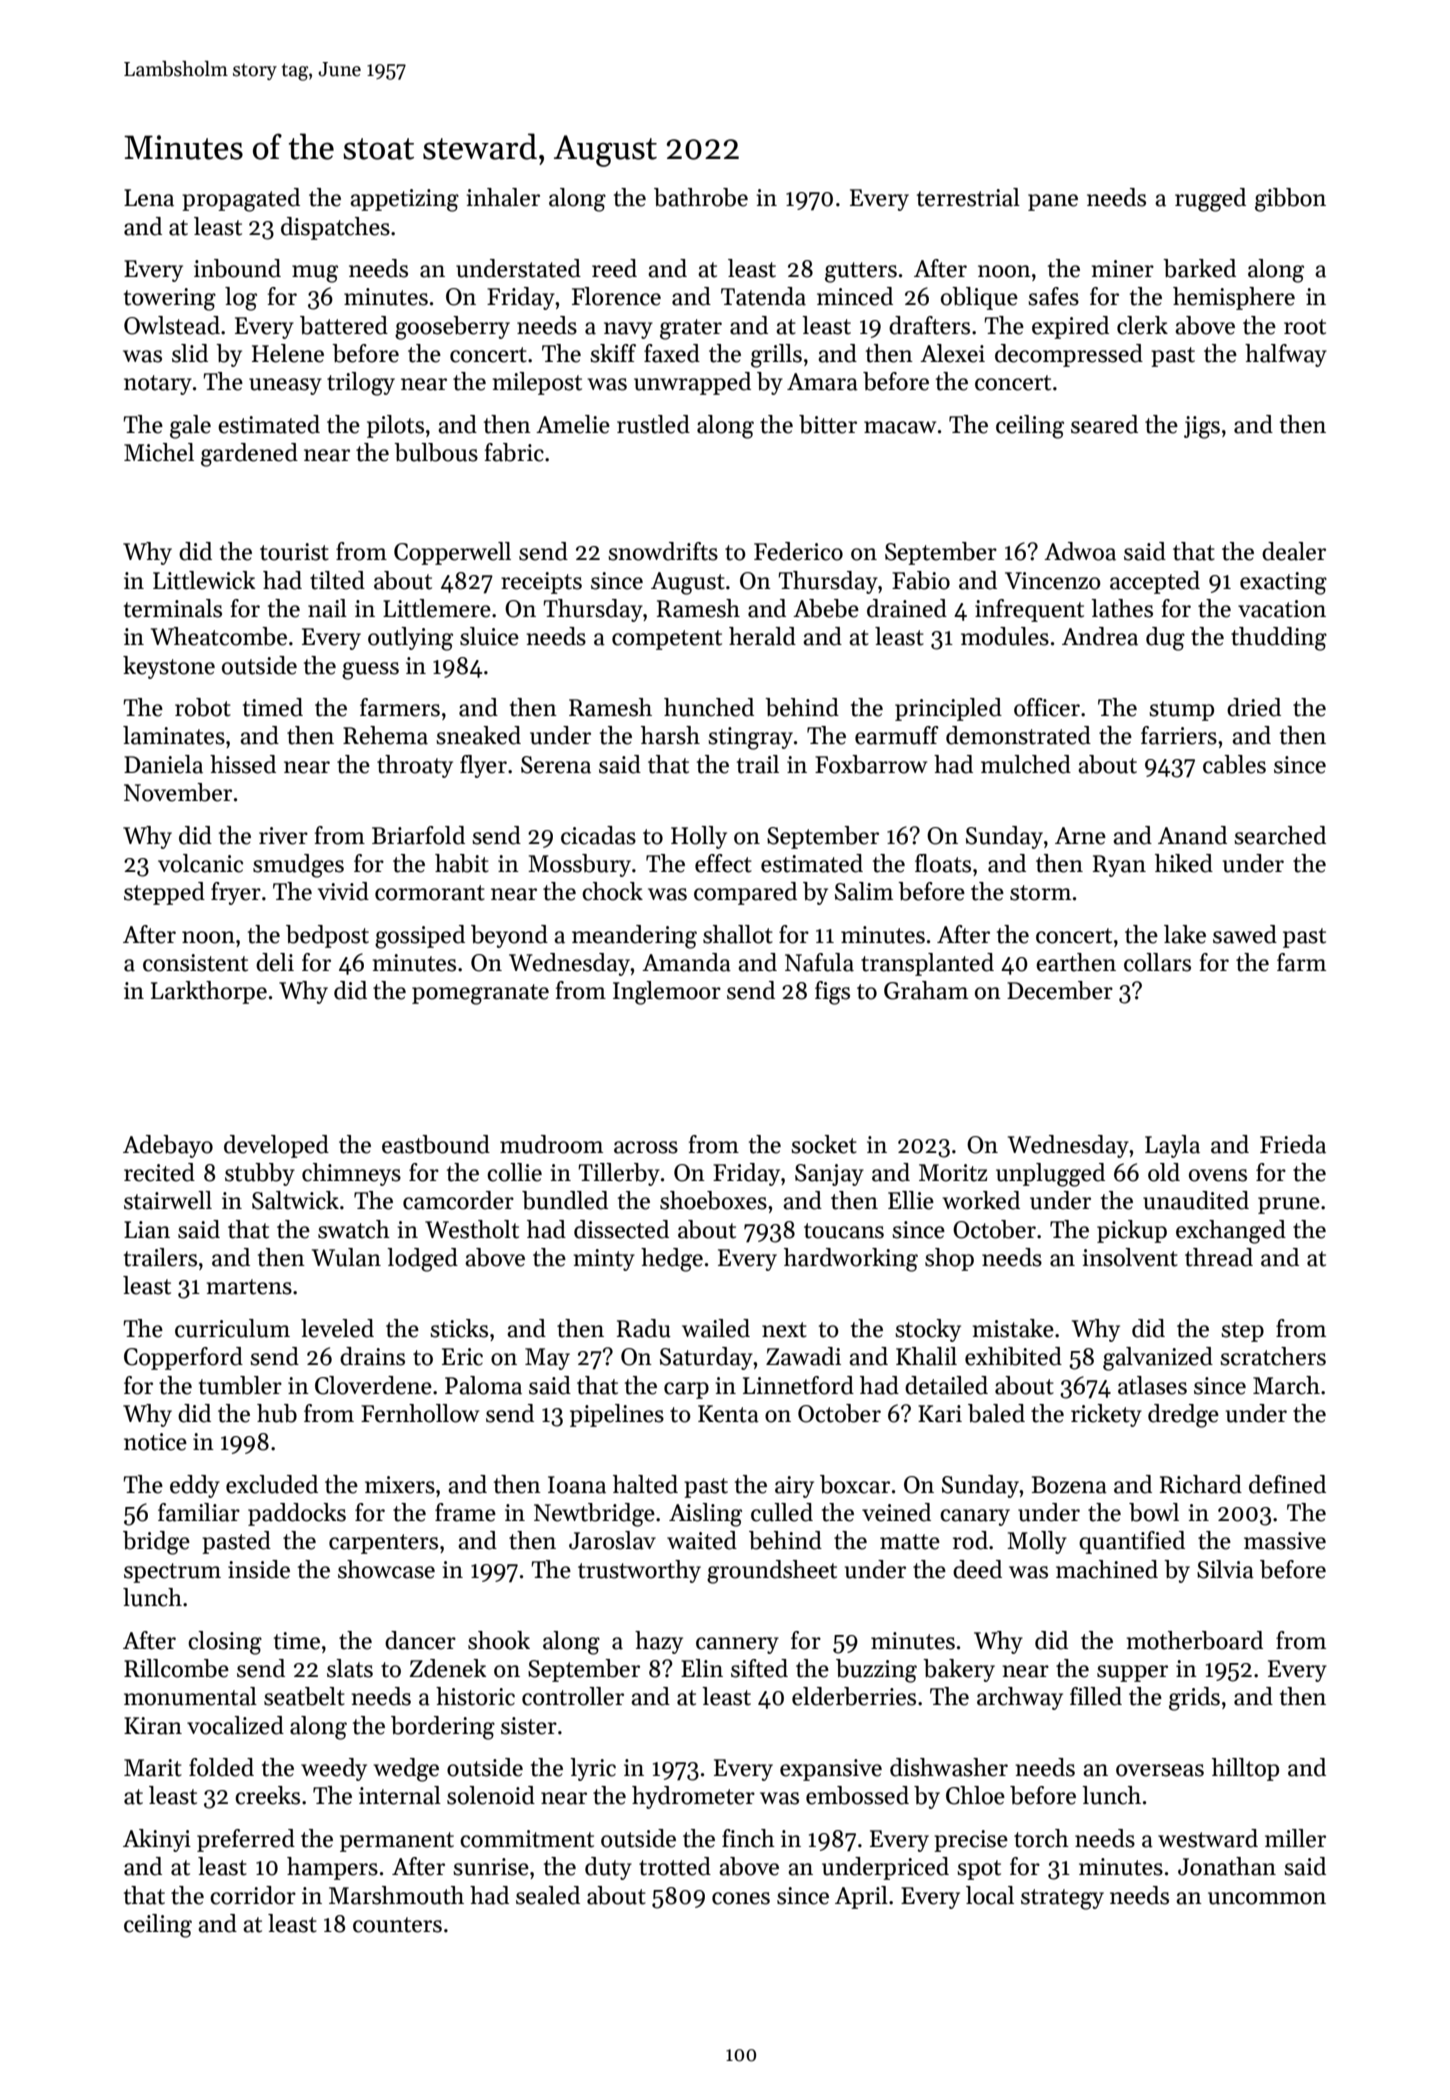  Describe the element at coordinates (716, 1328) in the document. I see `wailed` at that location.
